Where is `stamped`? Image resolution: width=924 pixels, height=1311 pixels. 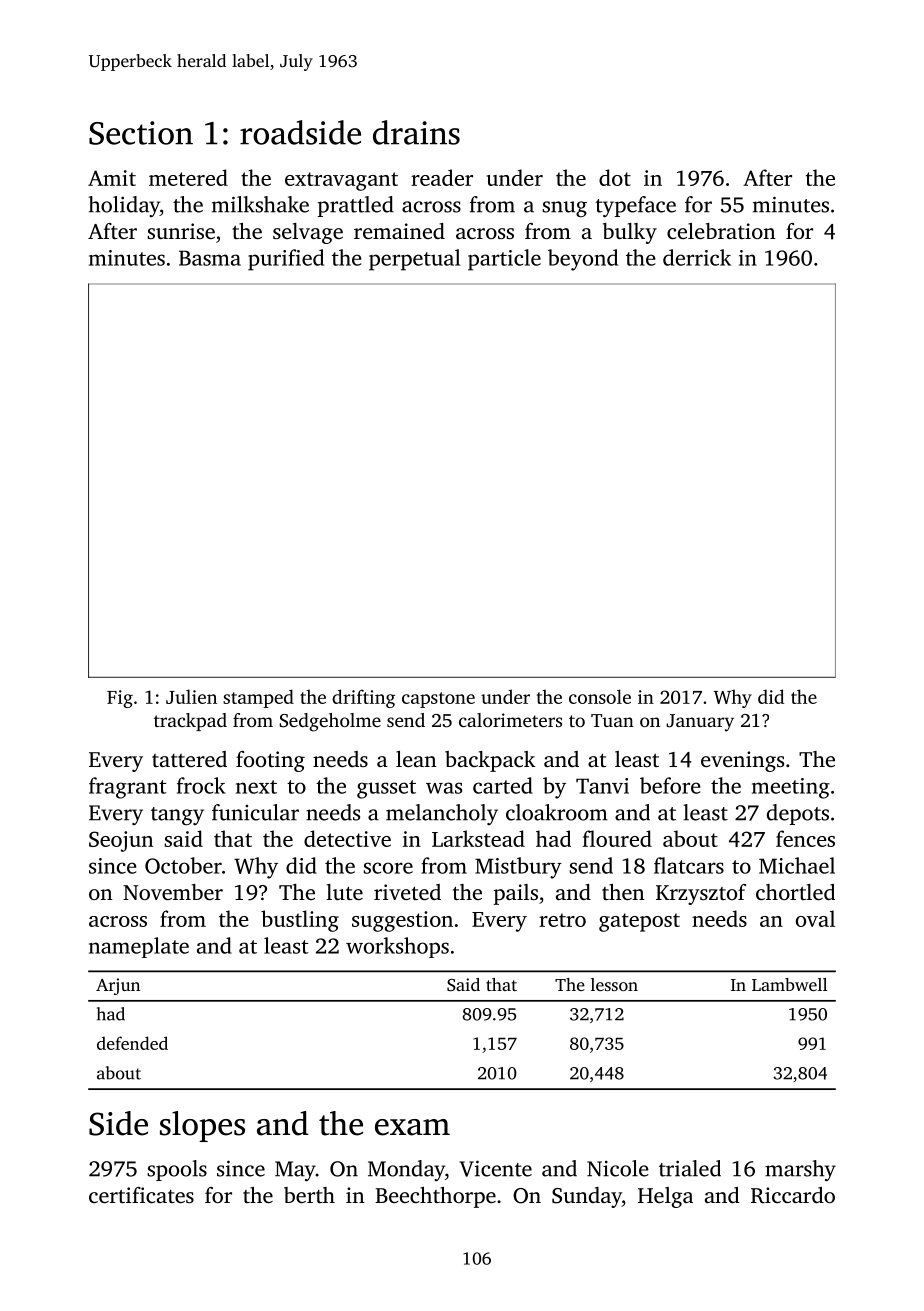 stamped is located at coordinates (258, 698).
